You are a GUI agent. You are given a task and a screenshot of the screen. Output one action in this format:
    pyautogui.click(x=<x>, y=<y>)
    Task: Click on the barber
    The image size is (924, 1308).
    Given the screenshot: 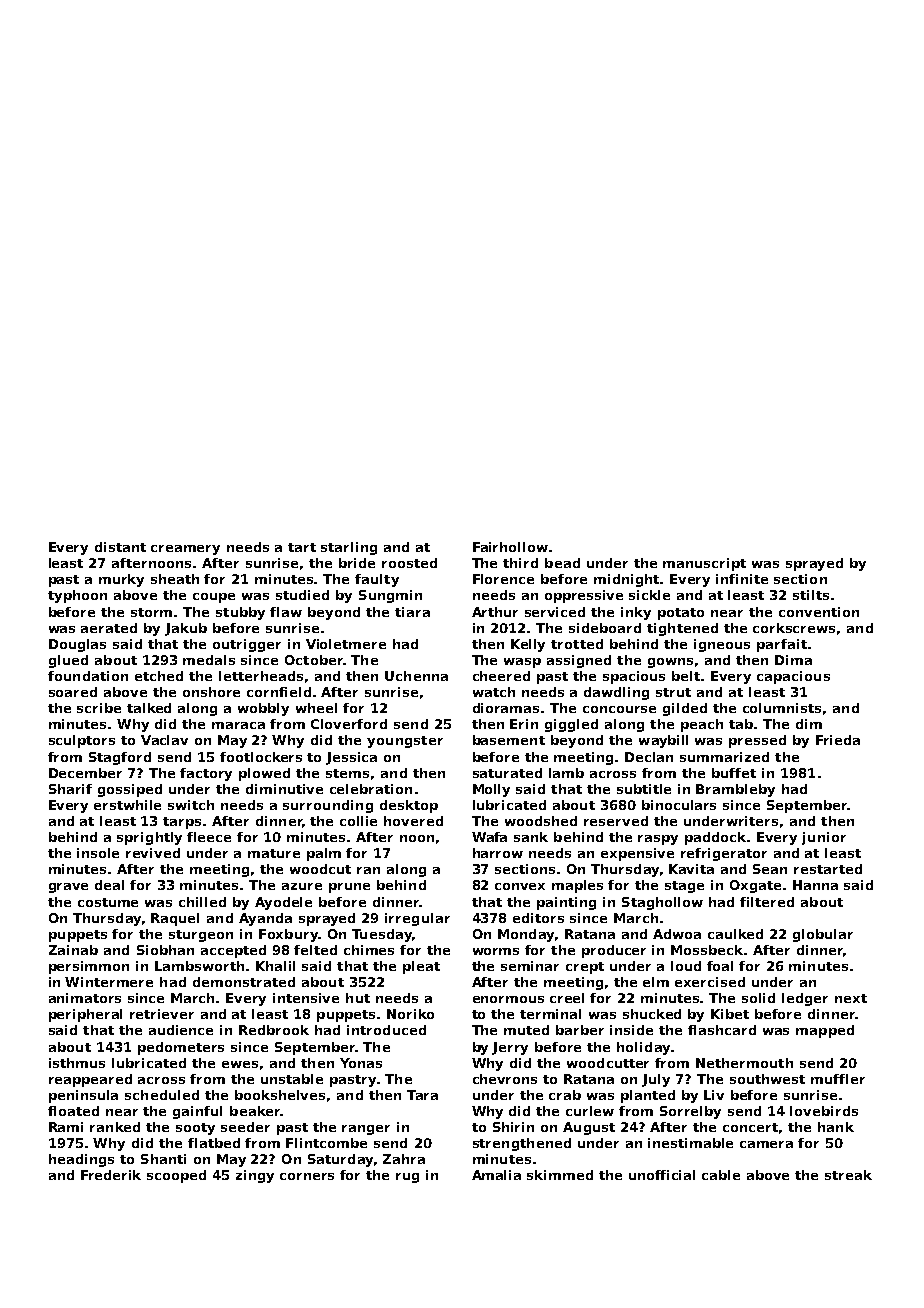 What is the action you would take?
    pyautogui.click(x=580, y=1030)
